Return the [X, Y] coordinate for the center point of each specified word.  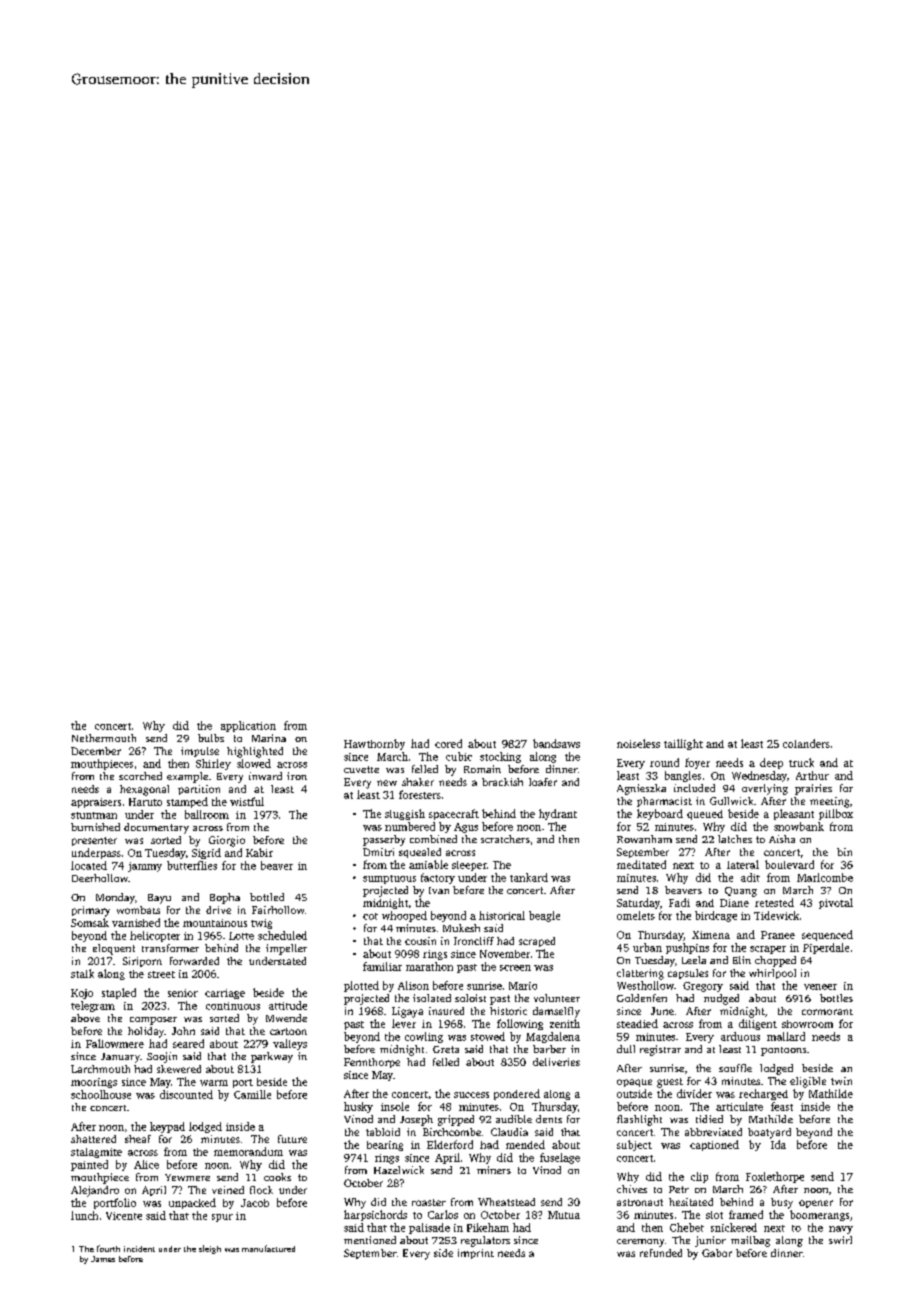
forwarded [194, 961]
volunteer [557, 998]
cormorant [827, 1012]
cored [448, 743]
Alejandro [95, 1191]
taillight [683, 744]
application [248, 726]
